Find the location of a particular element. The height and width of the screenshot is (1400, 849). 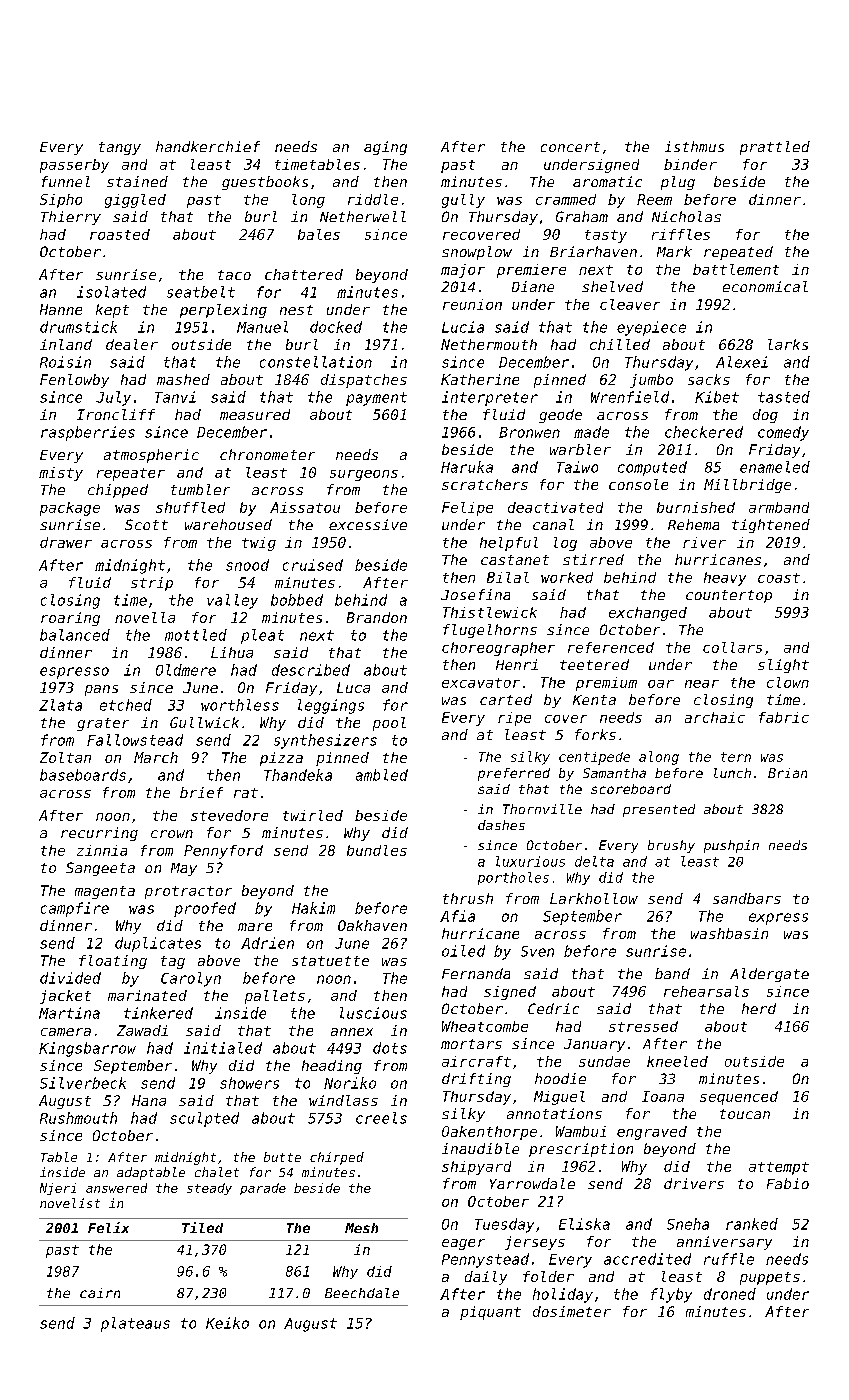

plateaus is located at coordinates (135, 1324).
